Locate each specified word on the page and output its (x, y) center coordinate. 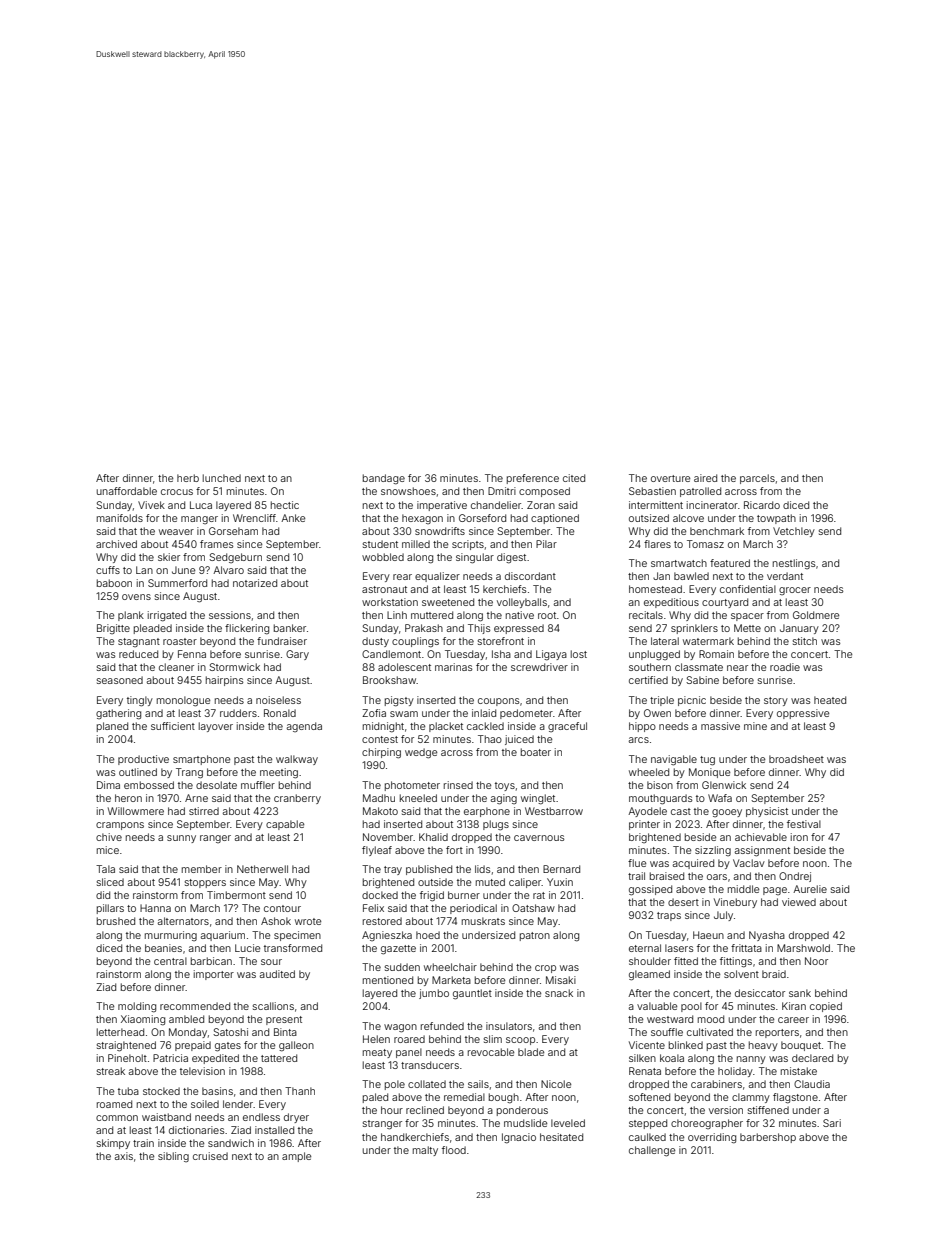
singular (475, 558)
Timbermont (236, 895)
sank (800, 993)
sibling (173, 1157)
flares (657, 544)
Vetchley (794, 532)
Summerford (177, 583)
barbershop (768, 1138)
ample (296, 1157)
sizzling (713, 851)
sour (271, 962)
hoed (428, 935)
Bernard (561, 869)
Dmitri (502, 491)
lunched (222, 478)
